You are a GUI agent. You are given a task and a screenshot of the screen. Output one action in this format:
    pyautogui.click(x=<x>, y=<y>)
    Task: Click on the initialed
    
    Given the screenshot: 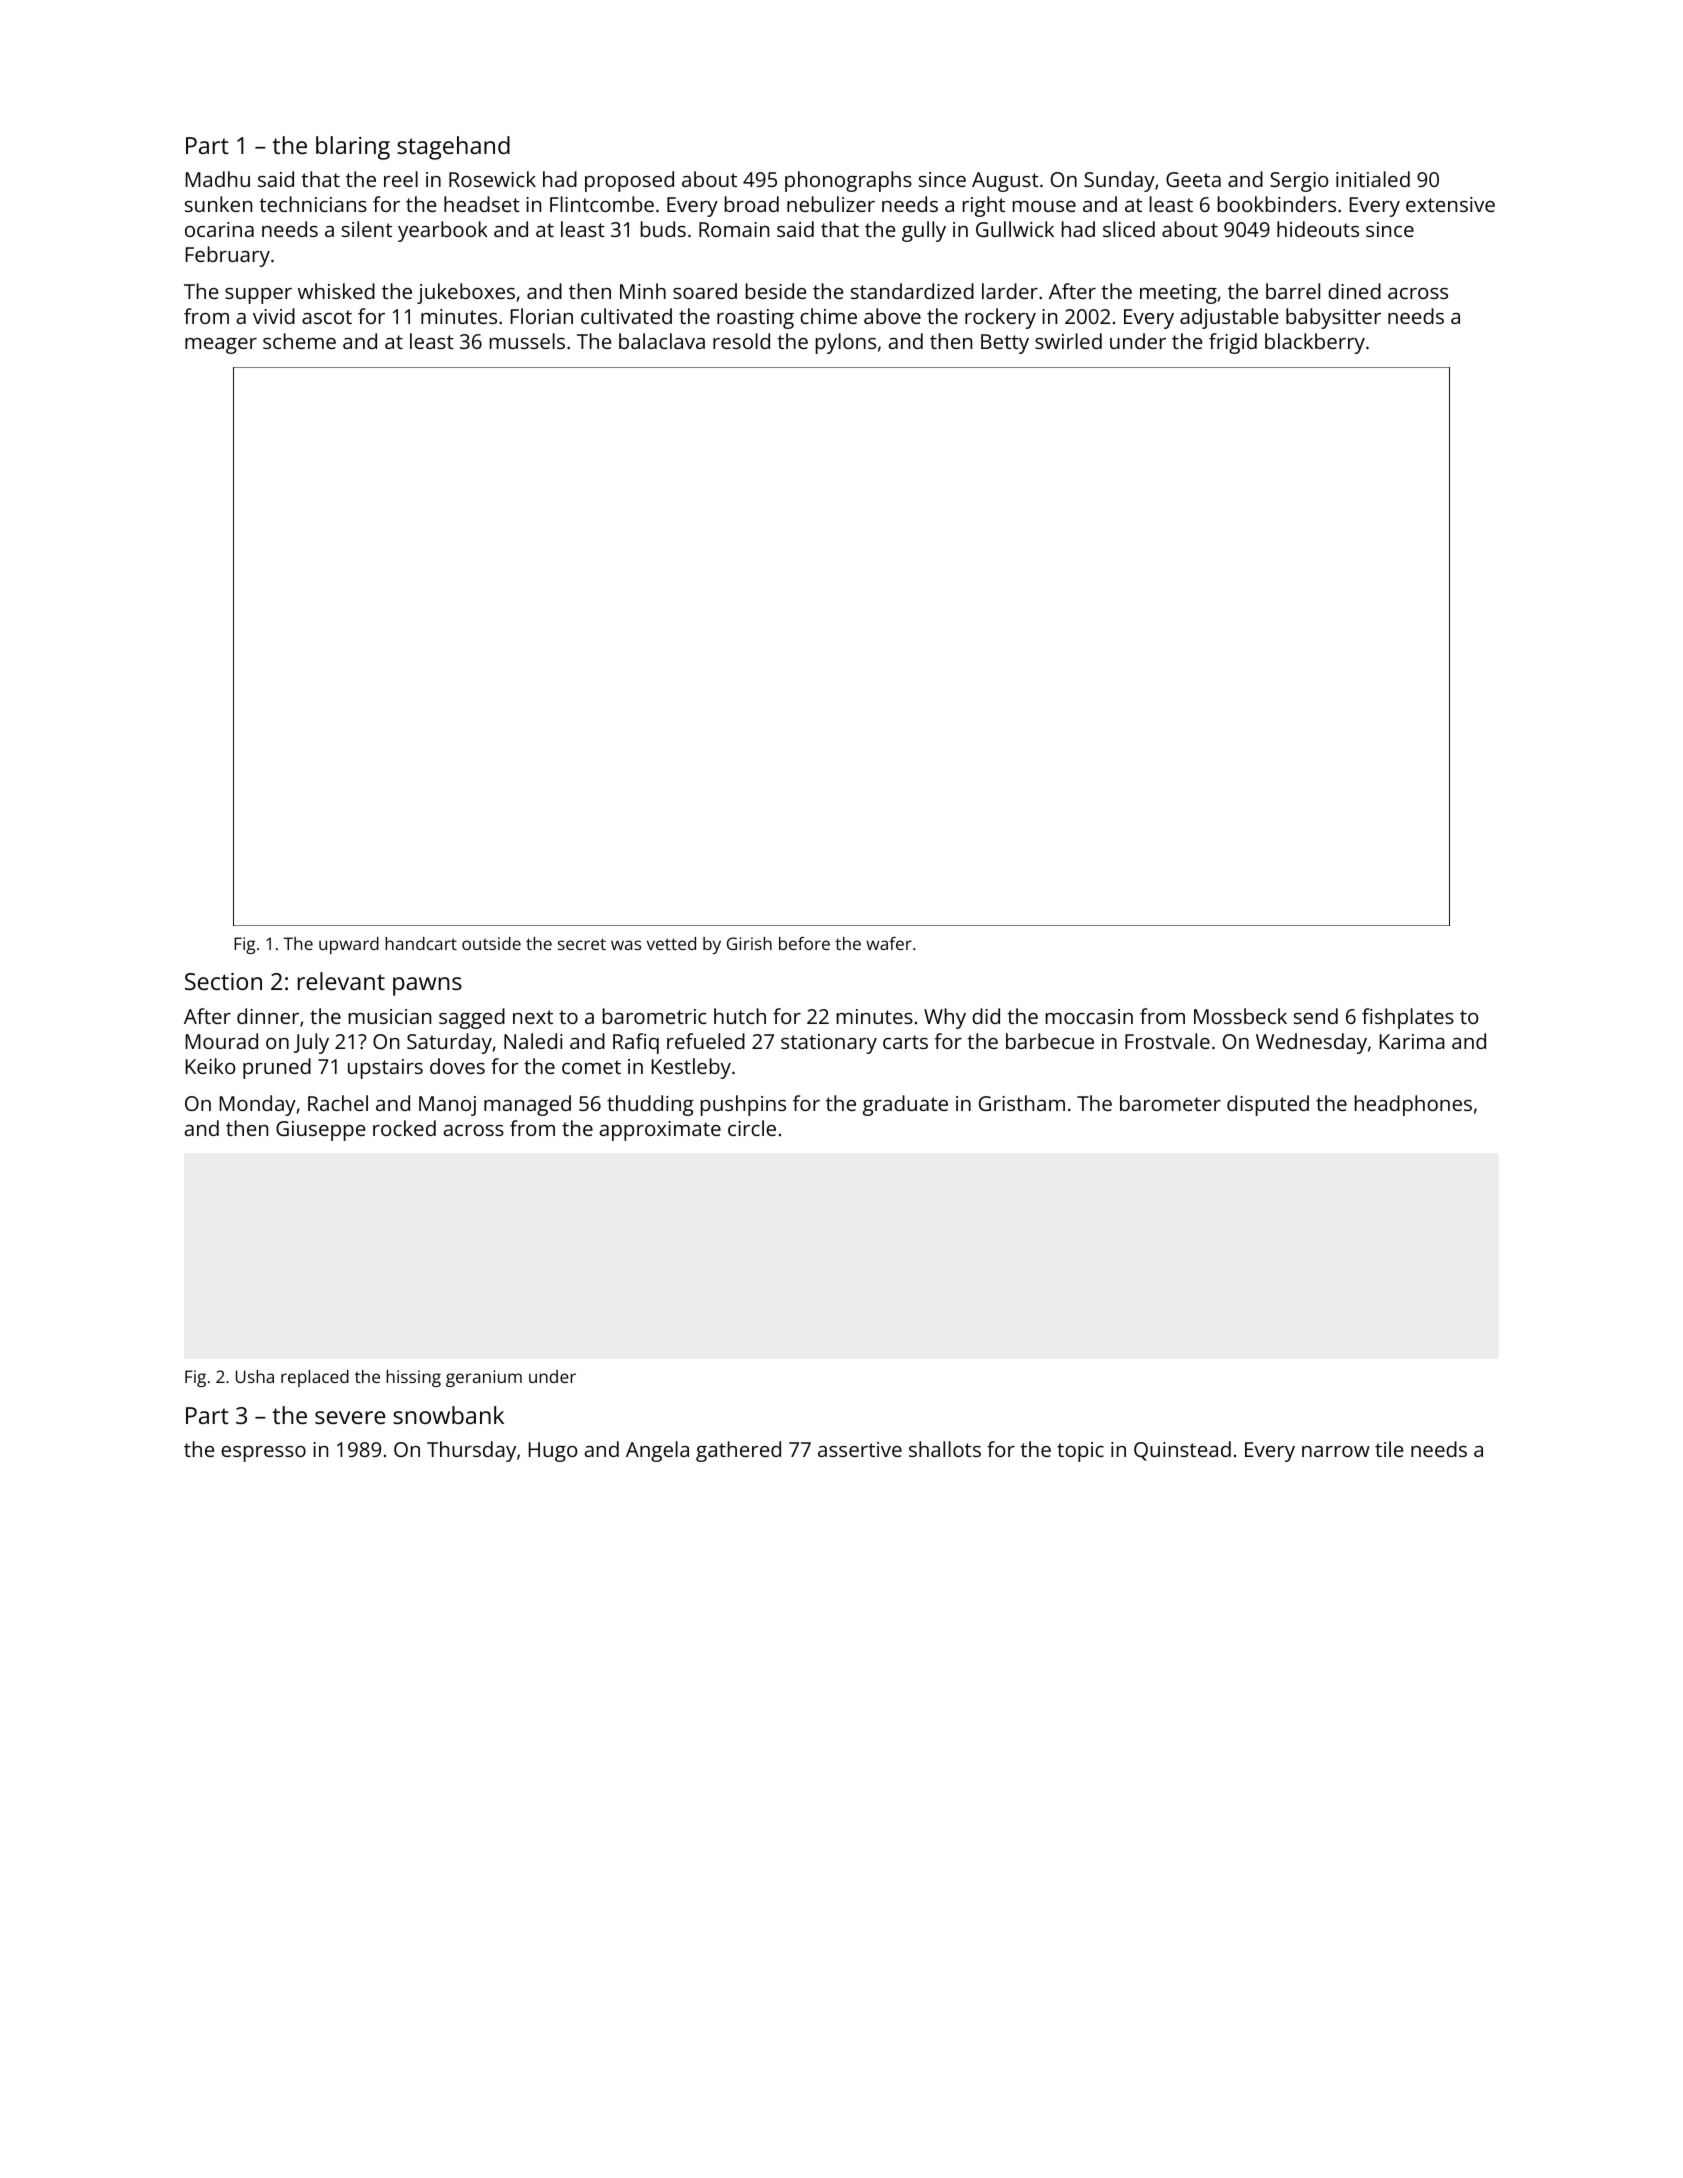 What is the action you would take?
    pyautogui.click(x=1373, y=179)
